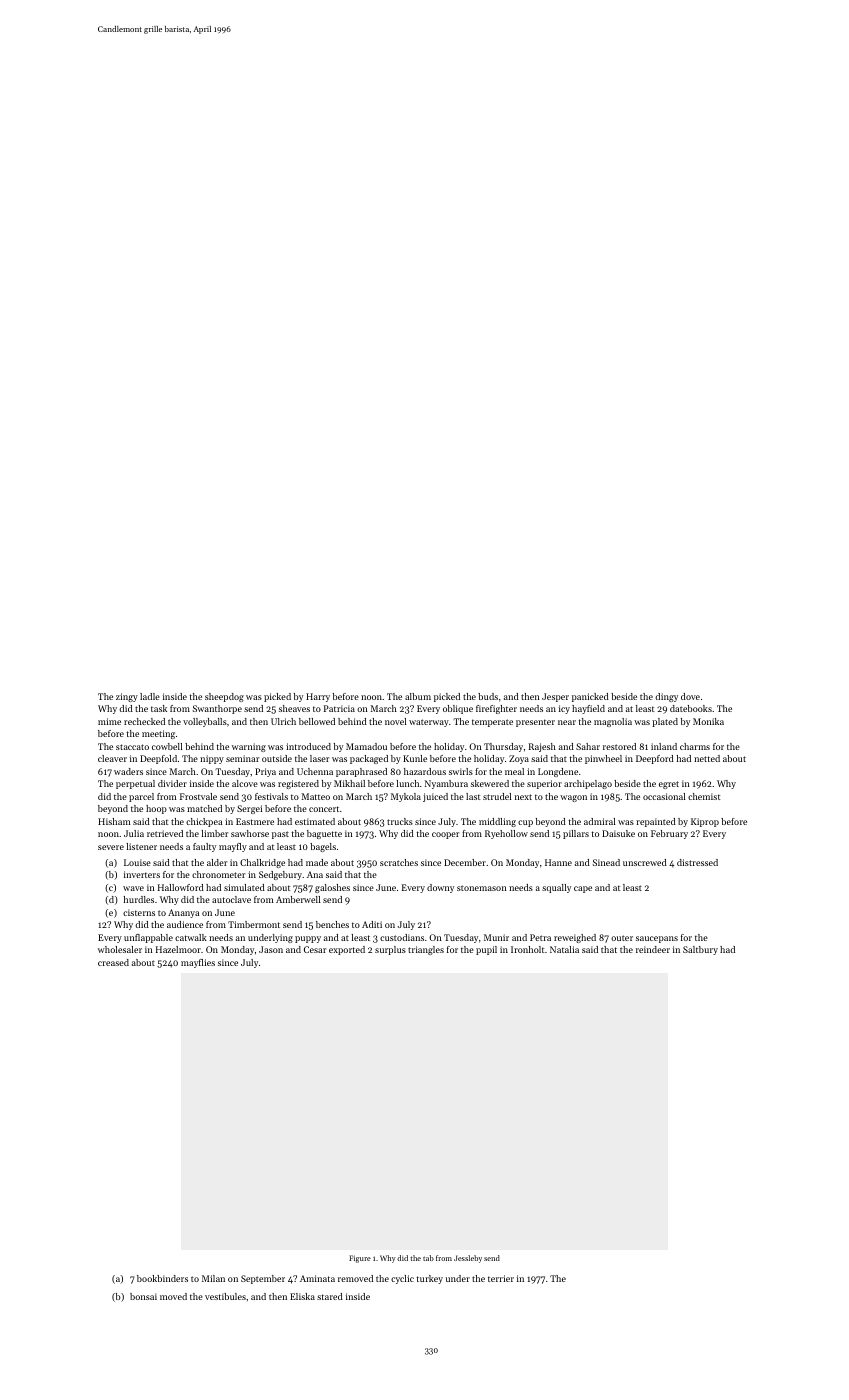 This image has height=1400, width=849. Describe the element at coordinates (600, 821) in the image. I see `admiral` at that location.
